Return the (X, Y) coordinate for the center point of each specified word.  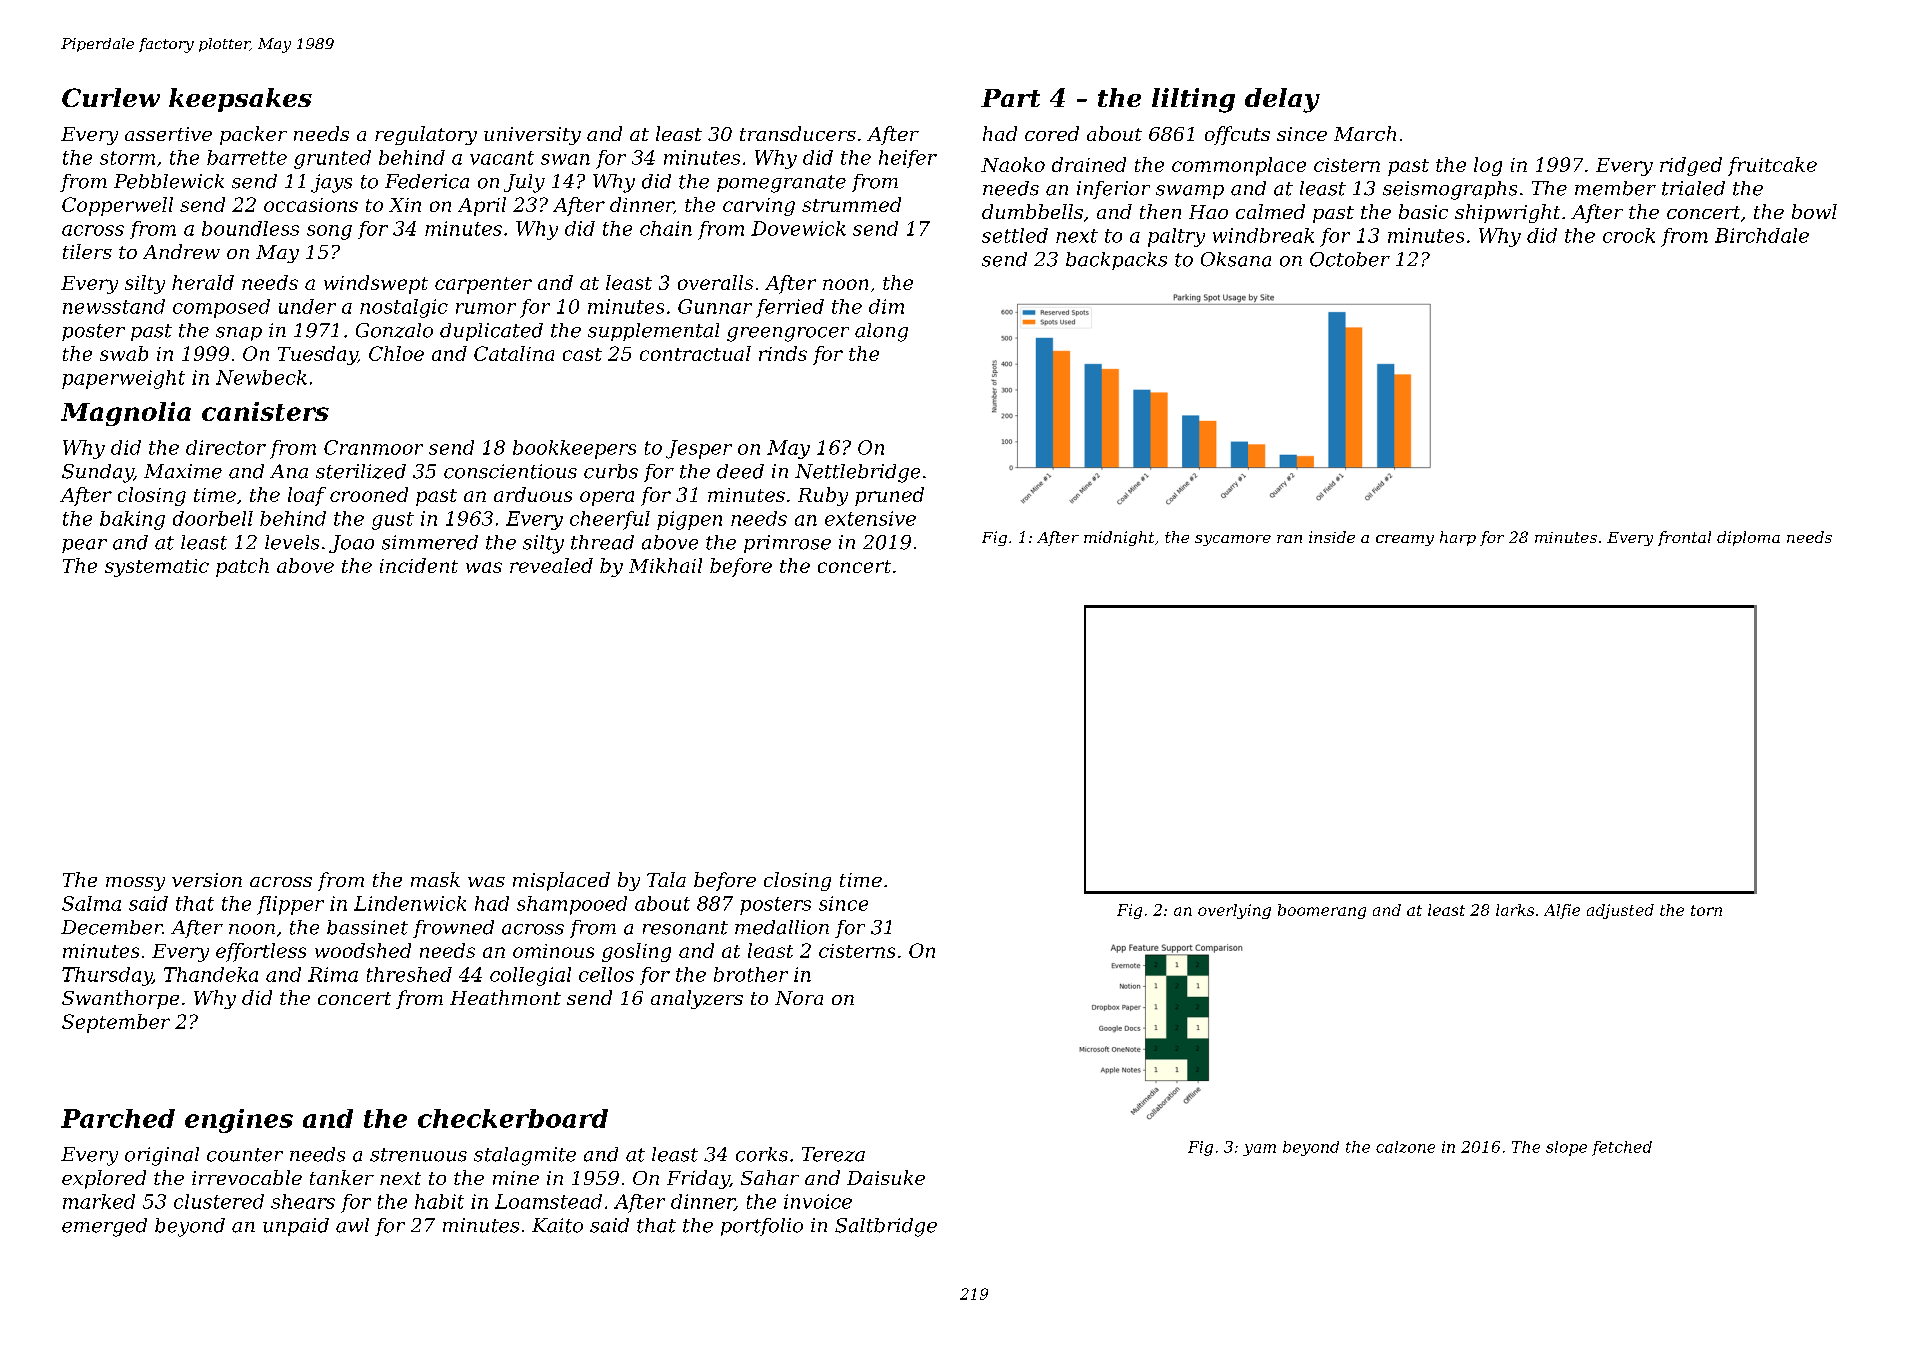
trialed (1693, 188)
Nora (799, 998)
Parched (118, 1118)
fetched (1622, 1148)
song (329, 232)
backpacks (1116, 261)
